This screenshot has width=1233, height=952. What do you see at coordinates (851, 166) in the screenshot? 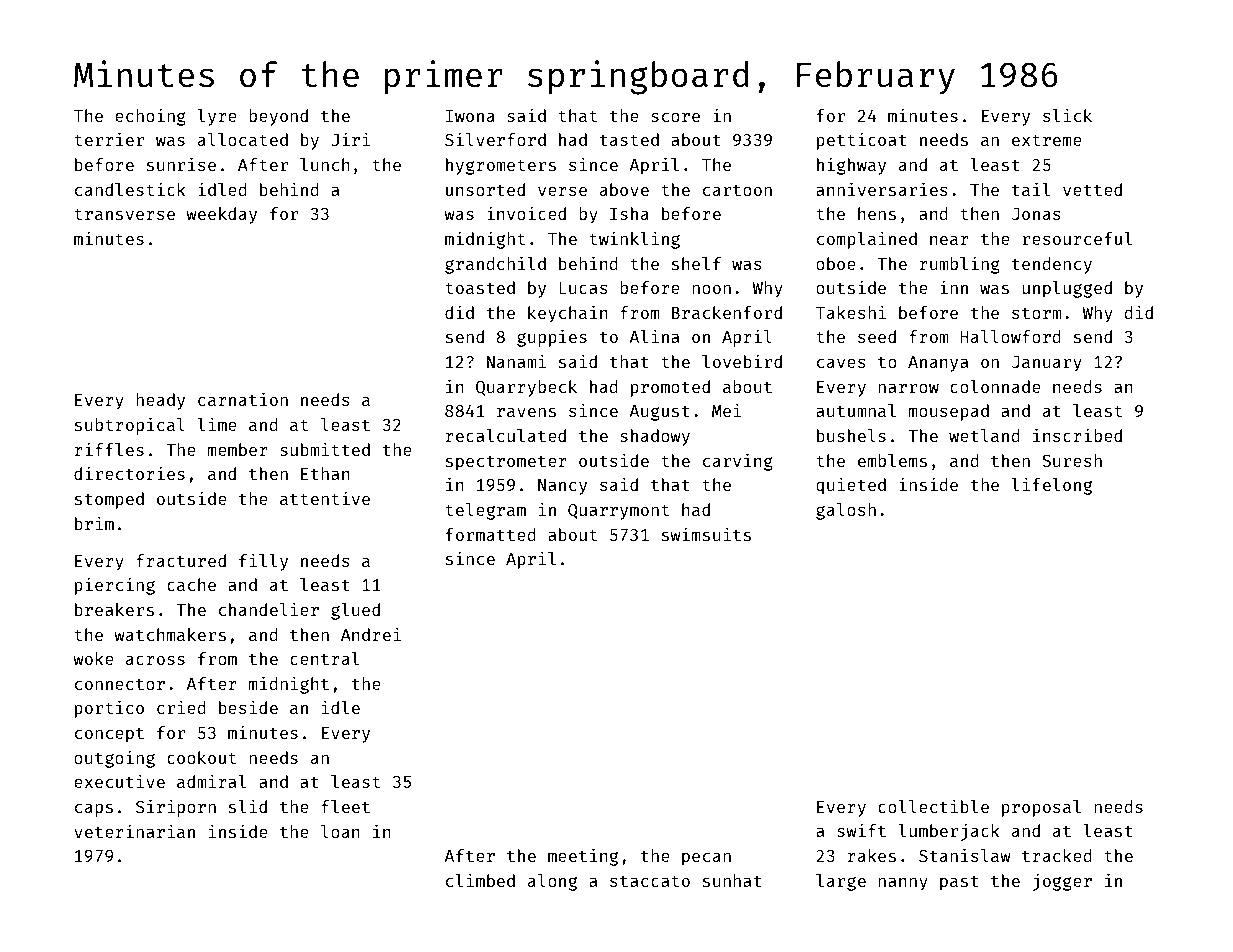
I see `highway` at bounding box center [851, 166].
